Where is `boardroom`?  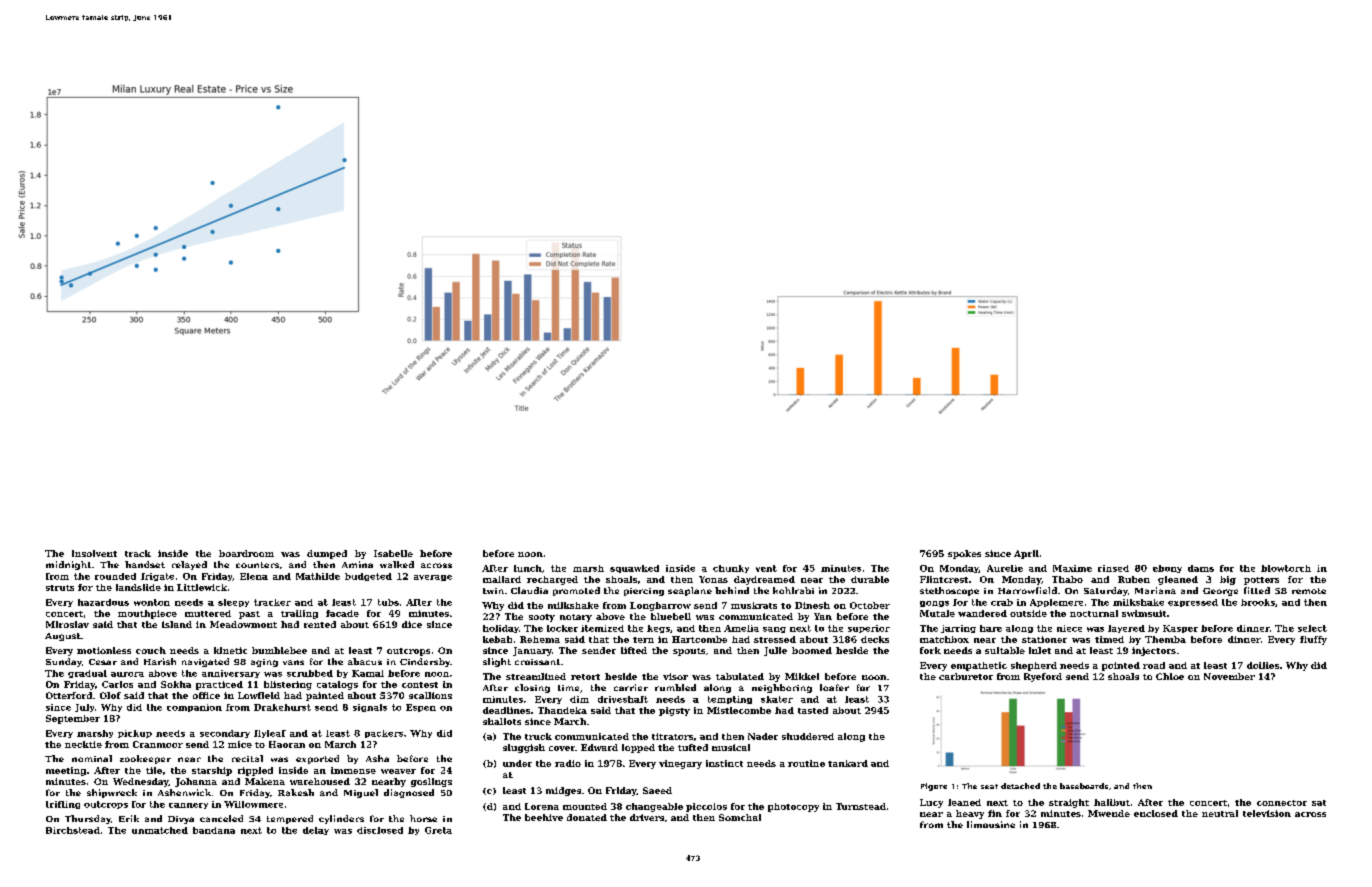 boardroom is located at coordinates (246, 553).
